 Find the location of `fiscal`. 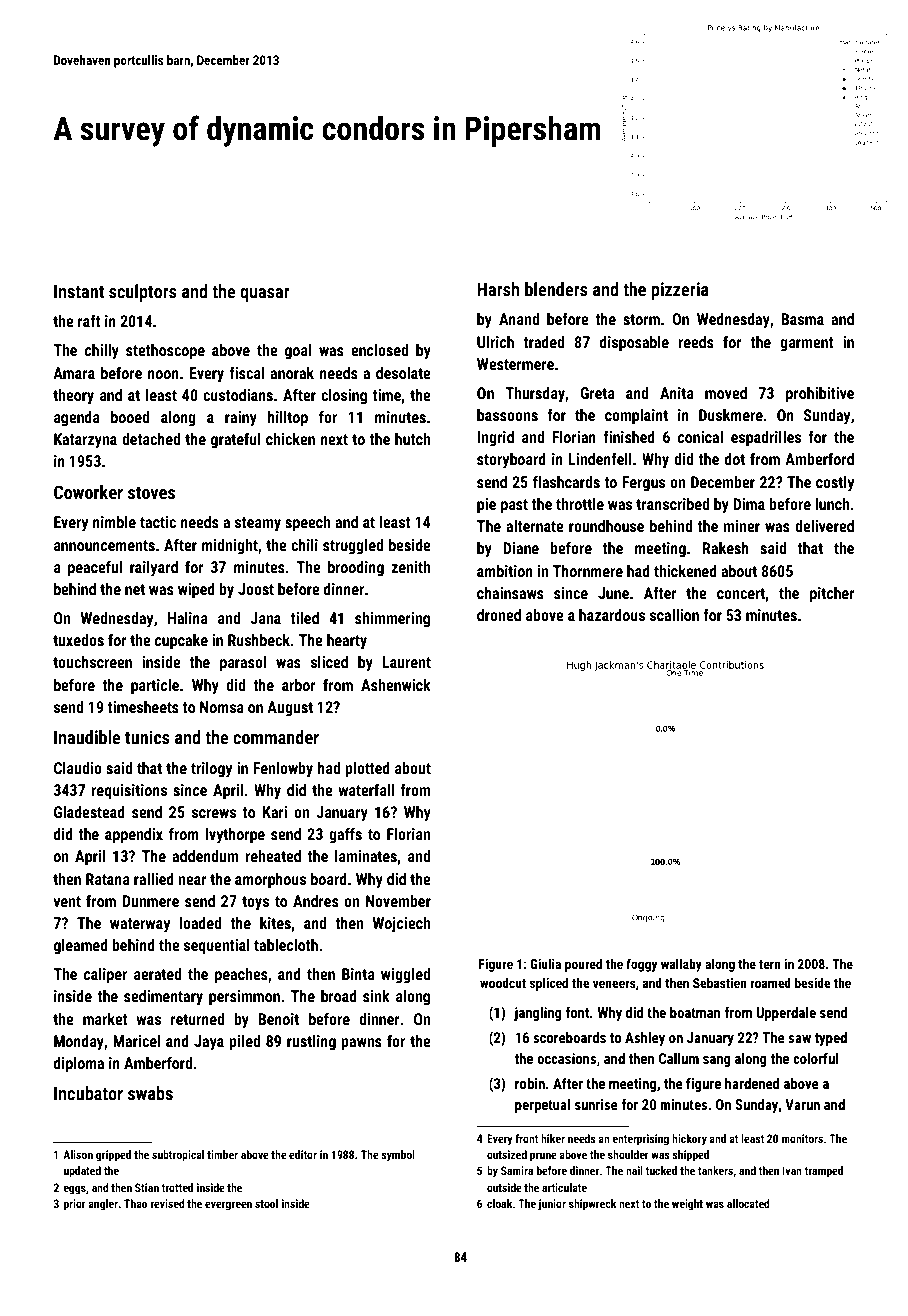

fiscal is located at coordinates (246, 372).
